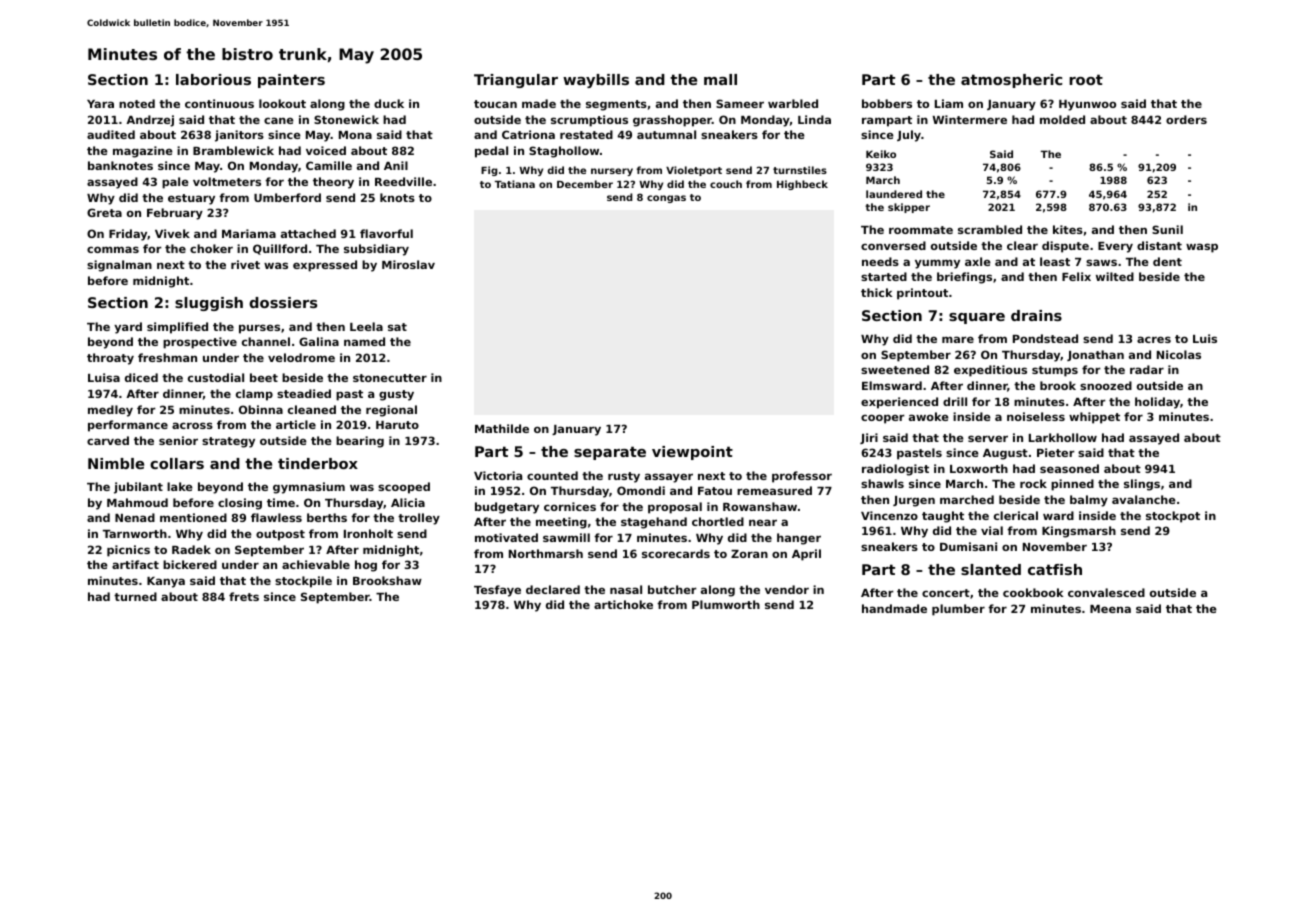  What do you see at coordinates (135, 596) in the screenshot?
I see `turned` at bounding box center [135, 596].
